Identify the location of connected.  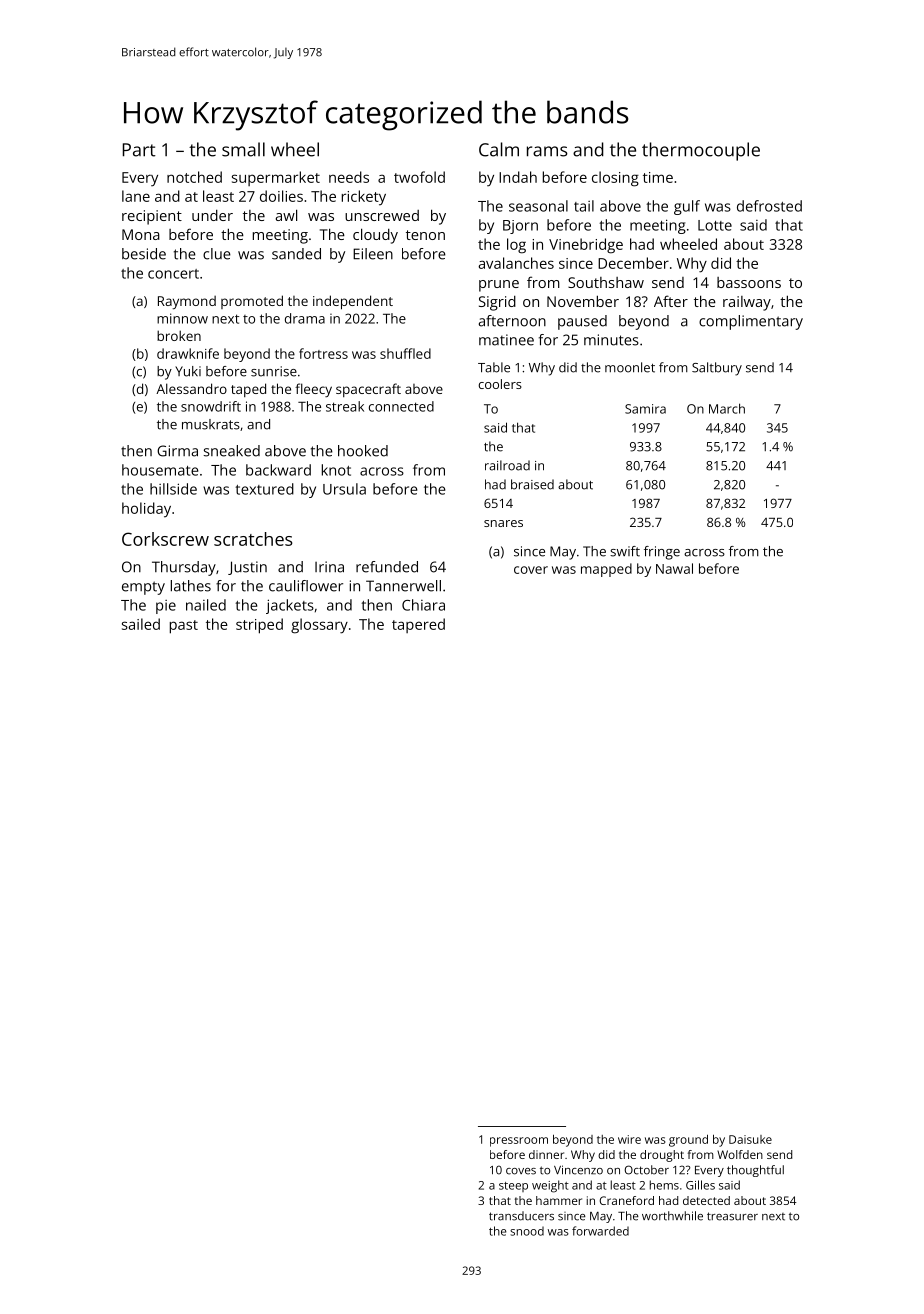
(401, 406).
